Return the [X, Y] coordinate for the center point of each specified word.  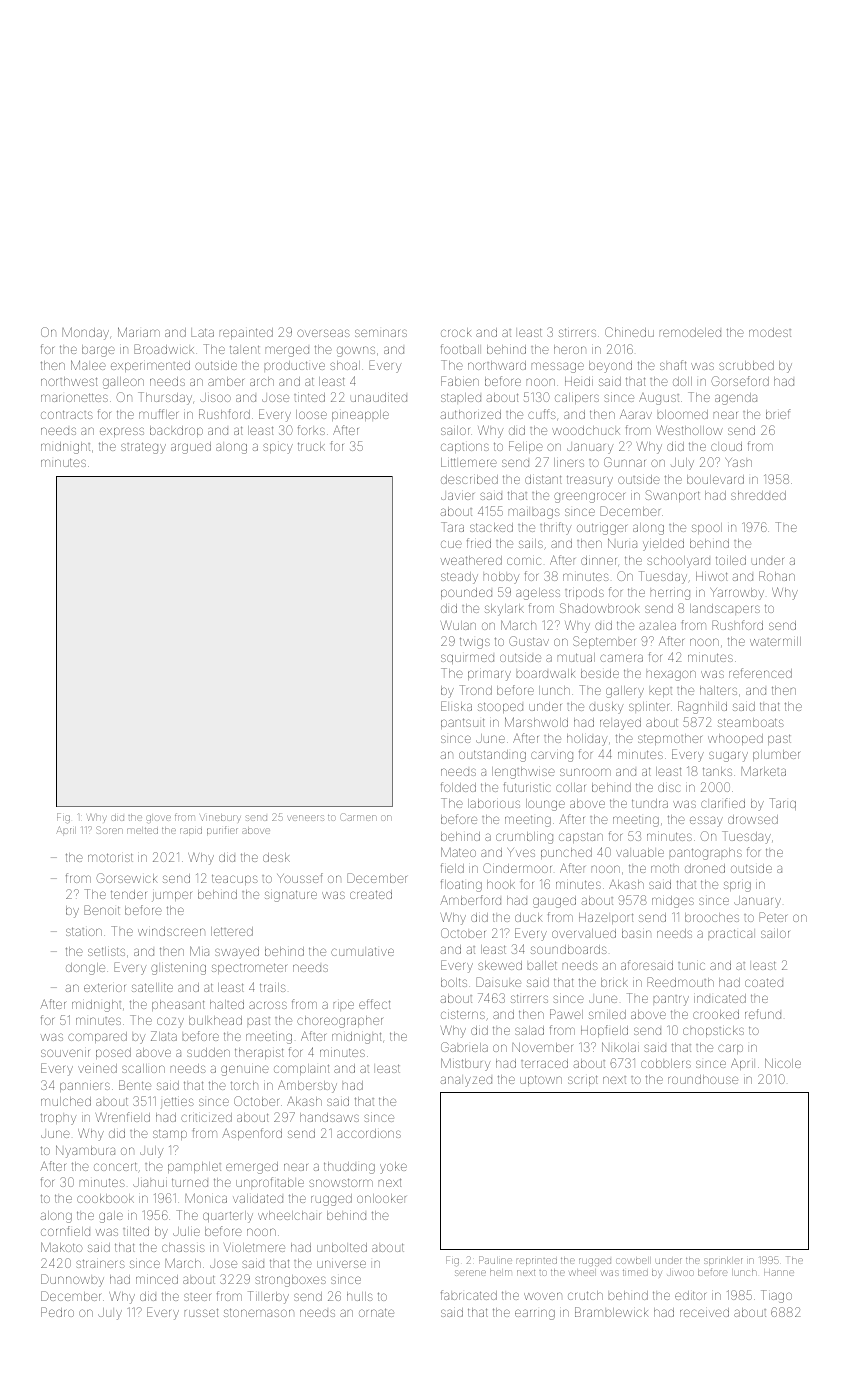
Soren [109, 830]
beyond [610, 367]
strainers [100, 1263]
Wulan [458, 625]
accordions [369, 1133]
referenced [760, 673]
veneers [305, 818]
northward [497, 365]
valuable [640, 852]
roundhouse [703, 1079]
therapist [259, 1053]
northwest [69, 381]
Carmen [358, 817]
